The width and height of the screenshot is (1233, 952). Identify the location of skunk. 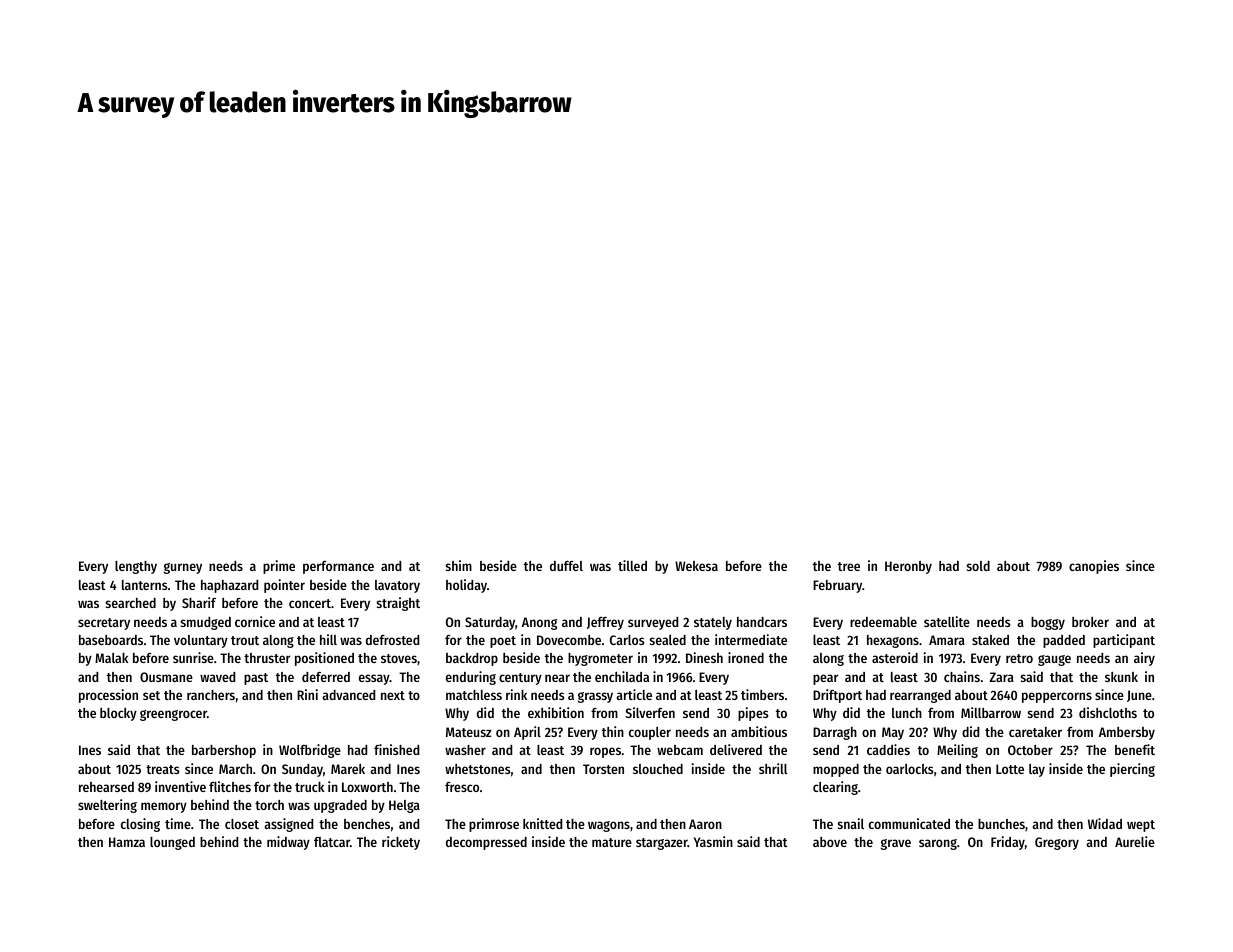
(1121, 677).
